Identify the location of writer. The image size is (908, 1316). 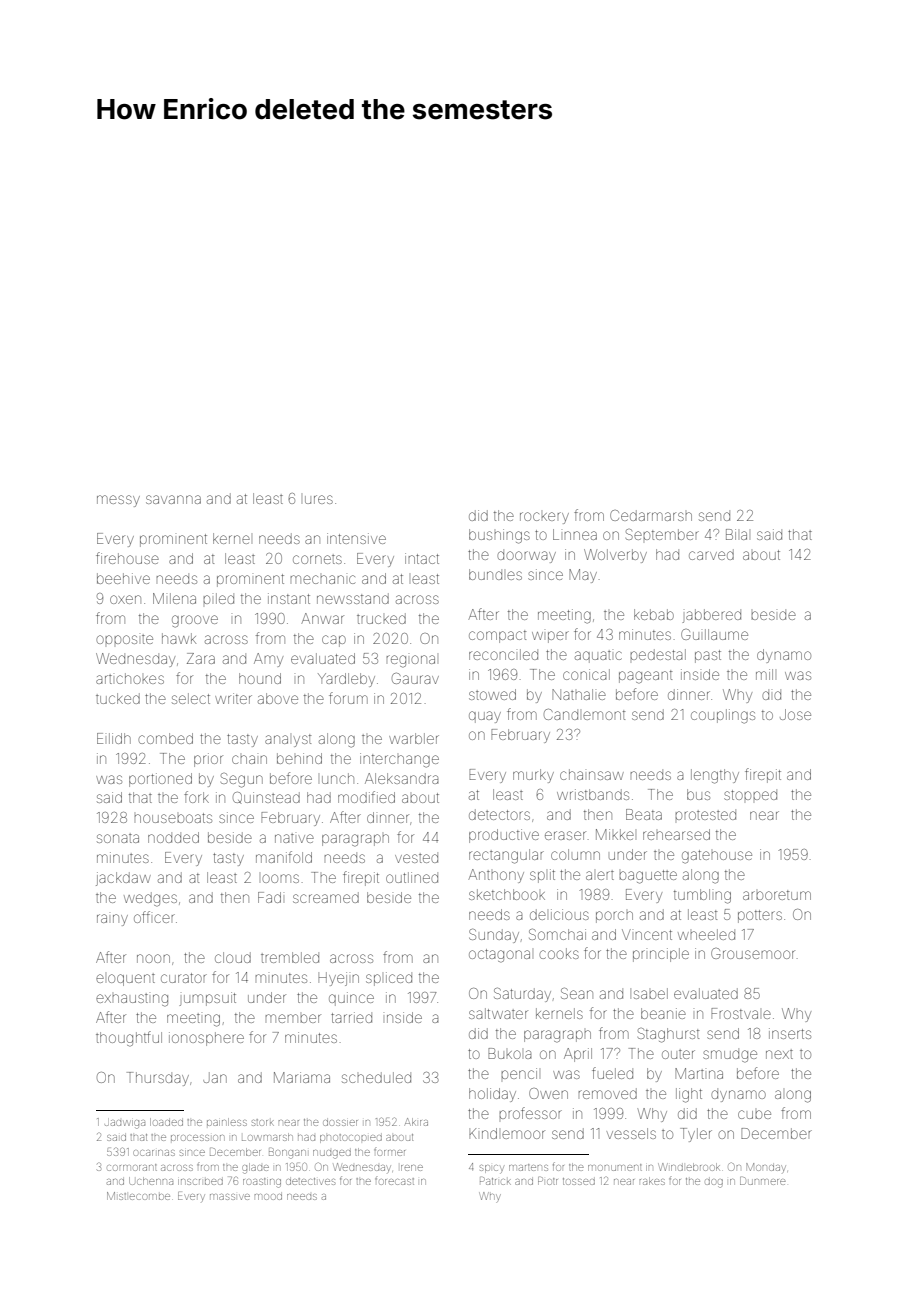
(233, 698).
